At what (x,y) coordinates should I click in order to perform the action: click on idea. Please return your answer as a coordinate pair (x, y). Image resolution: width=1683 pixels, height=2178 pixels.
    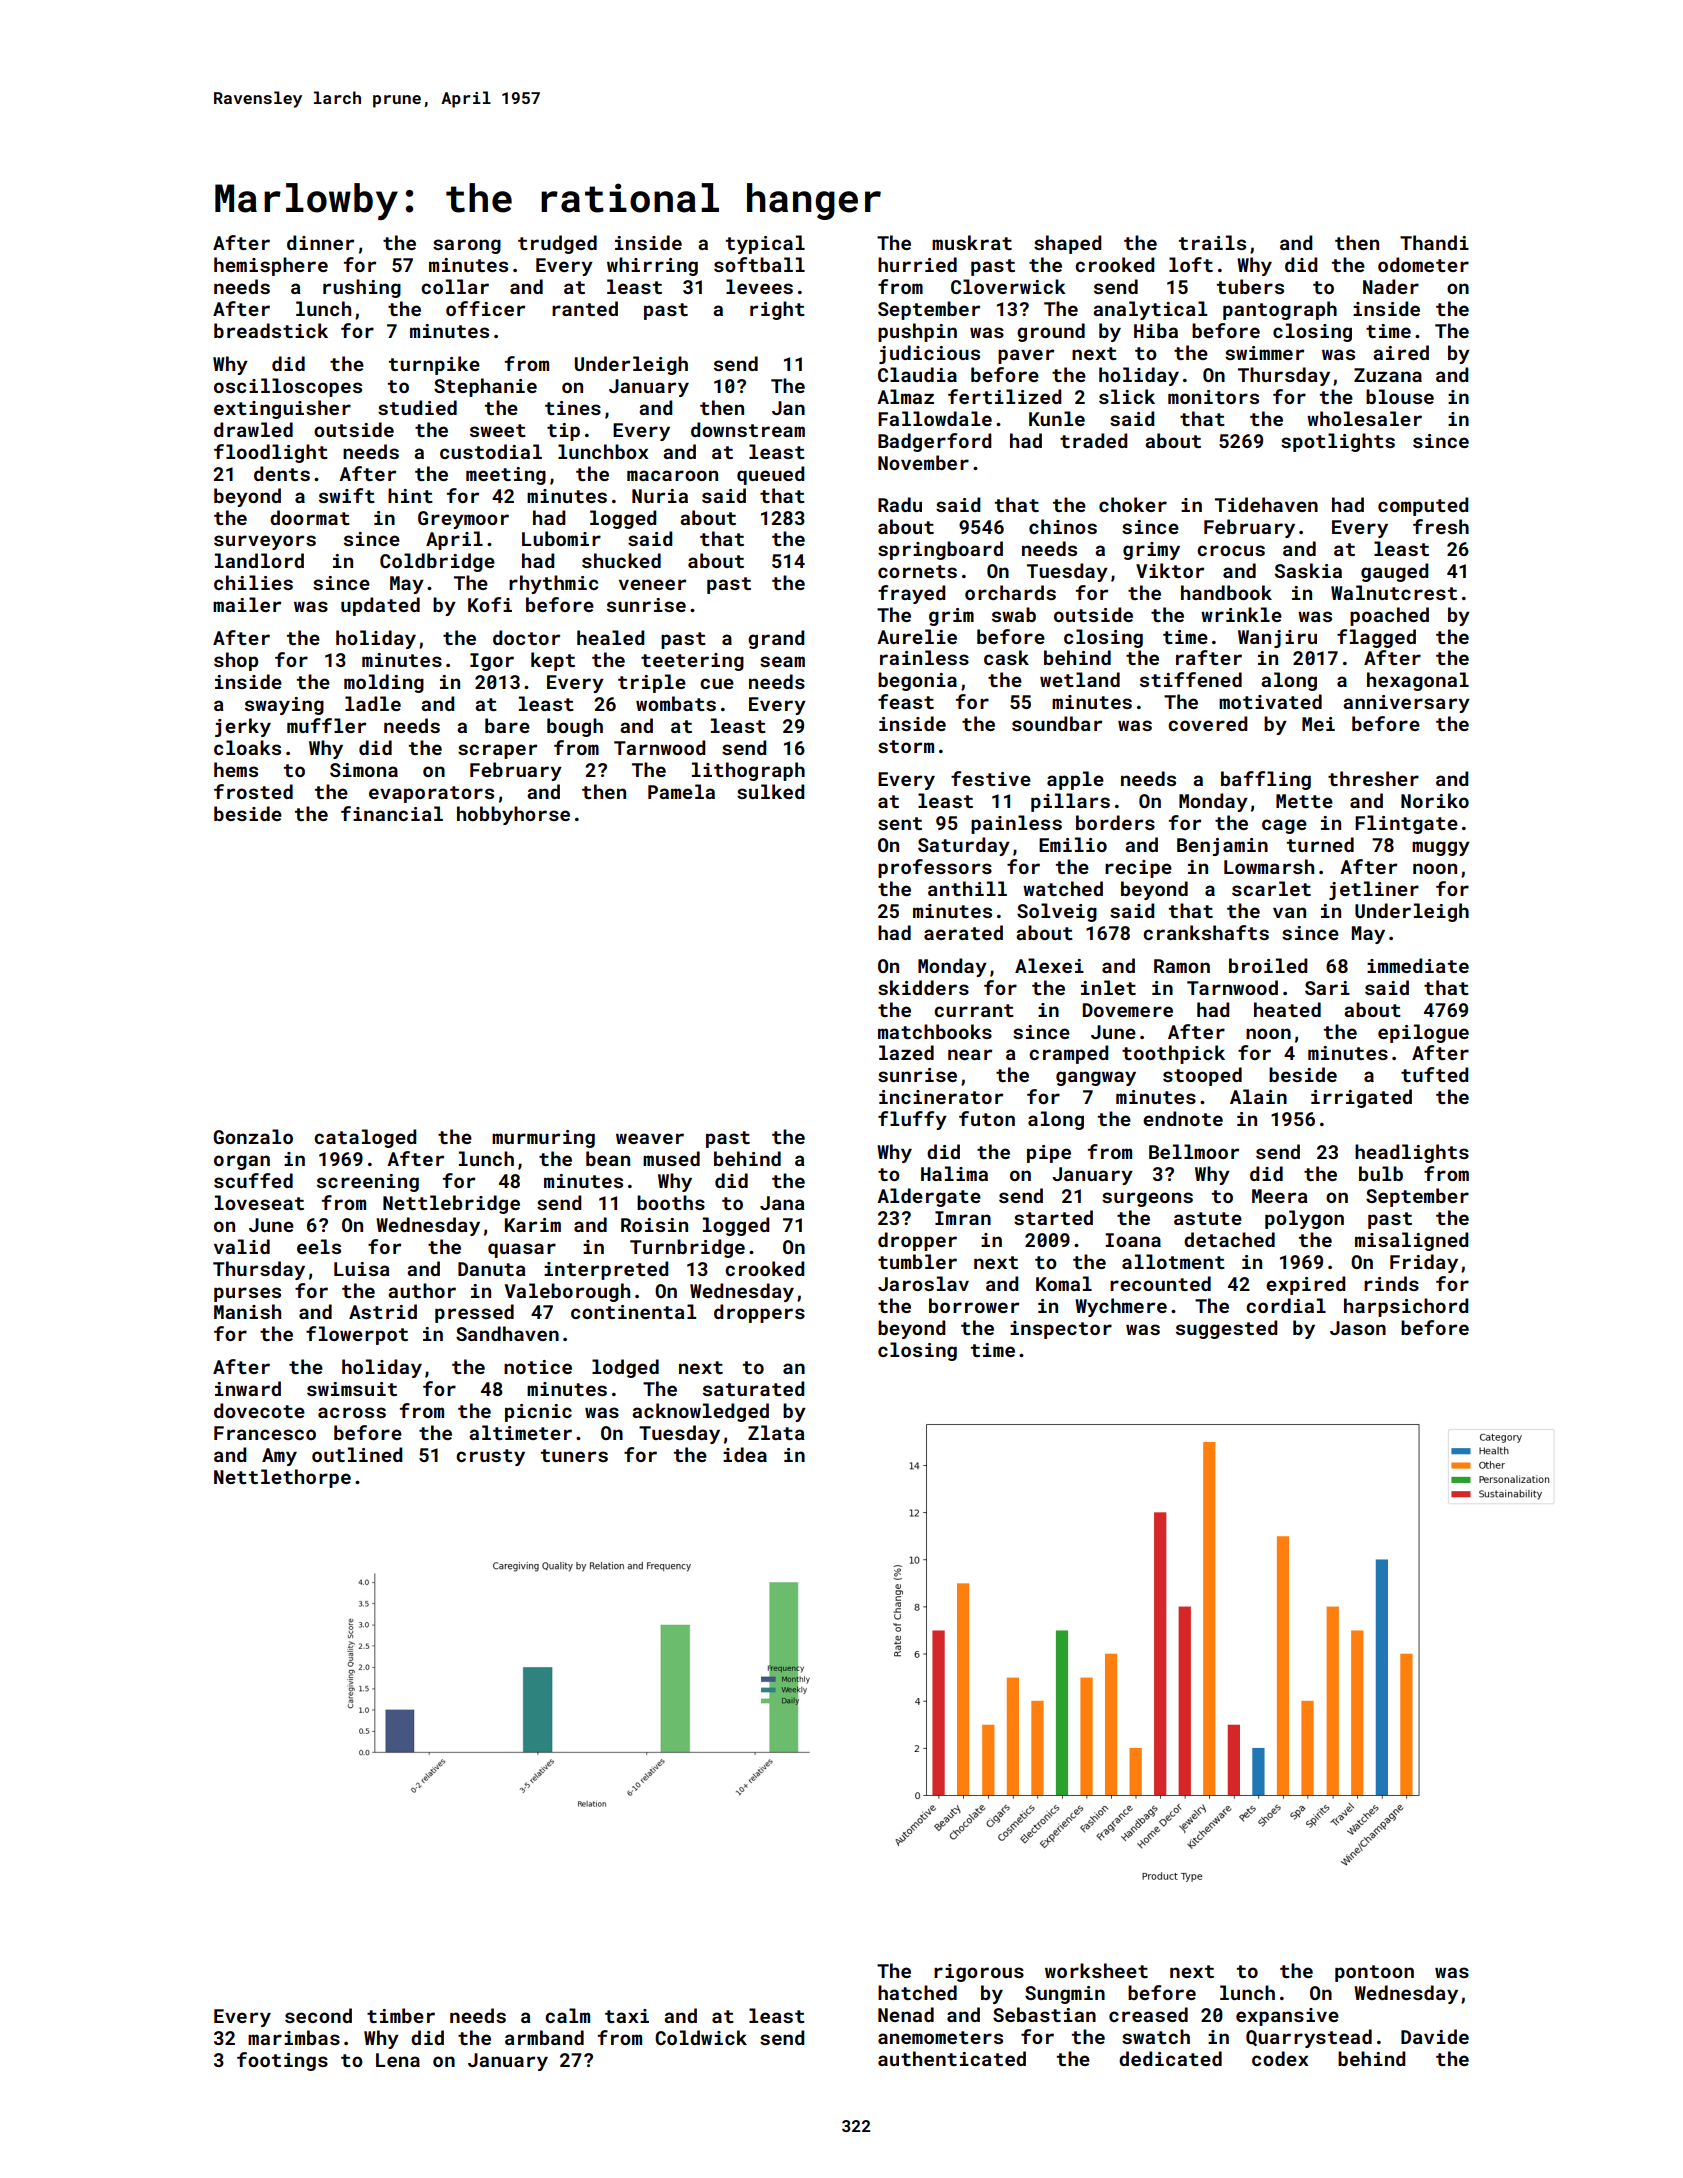
    Looking at the image, I should click on (745, 1454).
